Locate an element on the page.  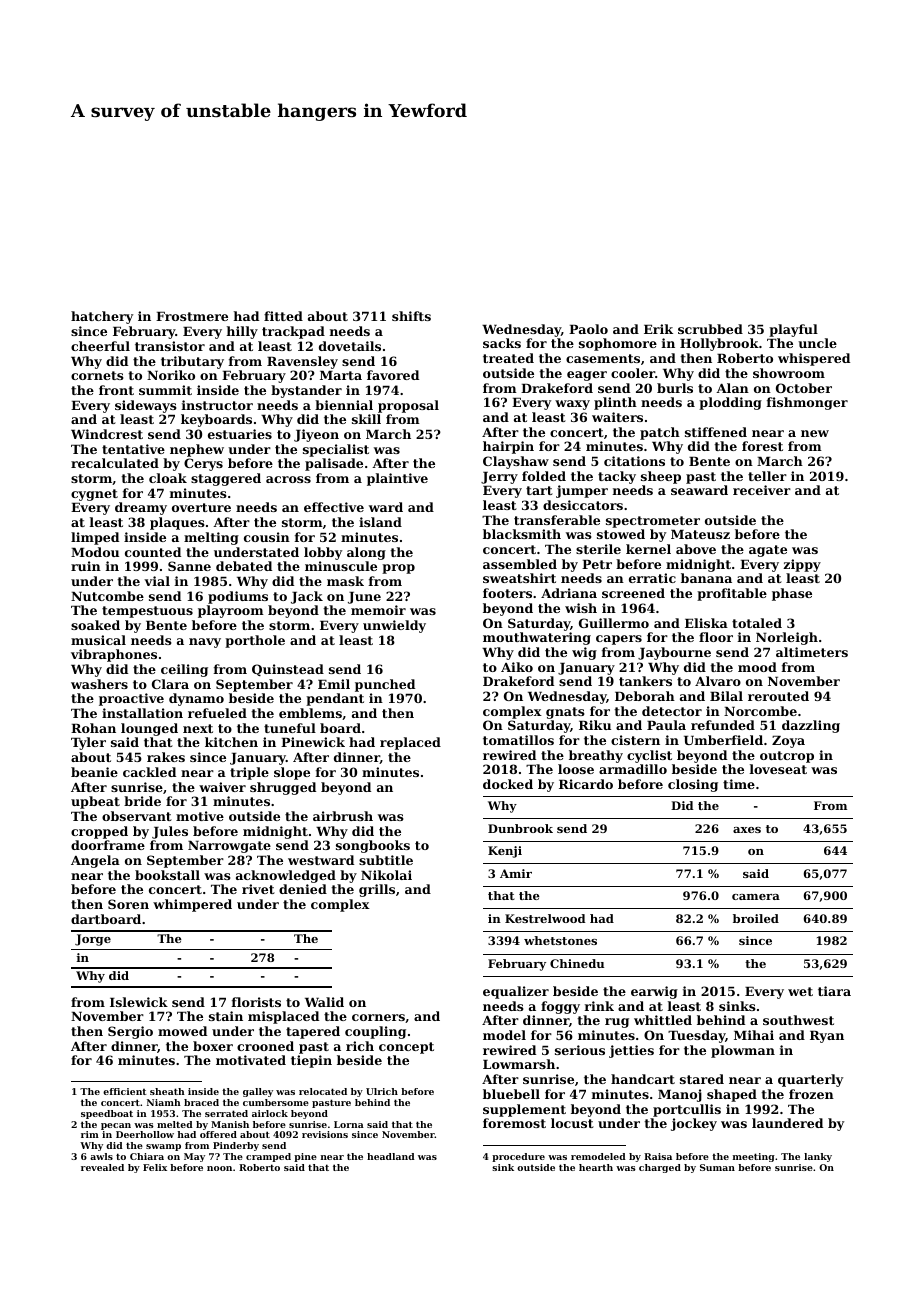
hairpin is located at coordinates (508, 447).
